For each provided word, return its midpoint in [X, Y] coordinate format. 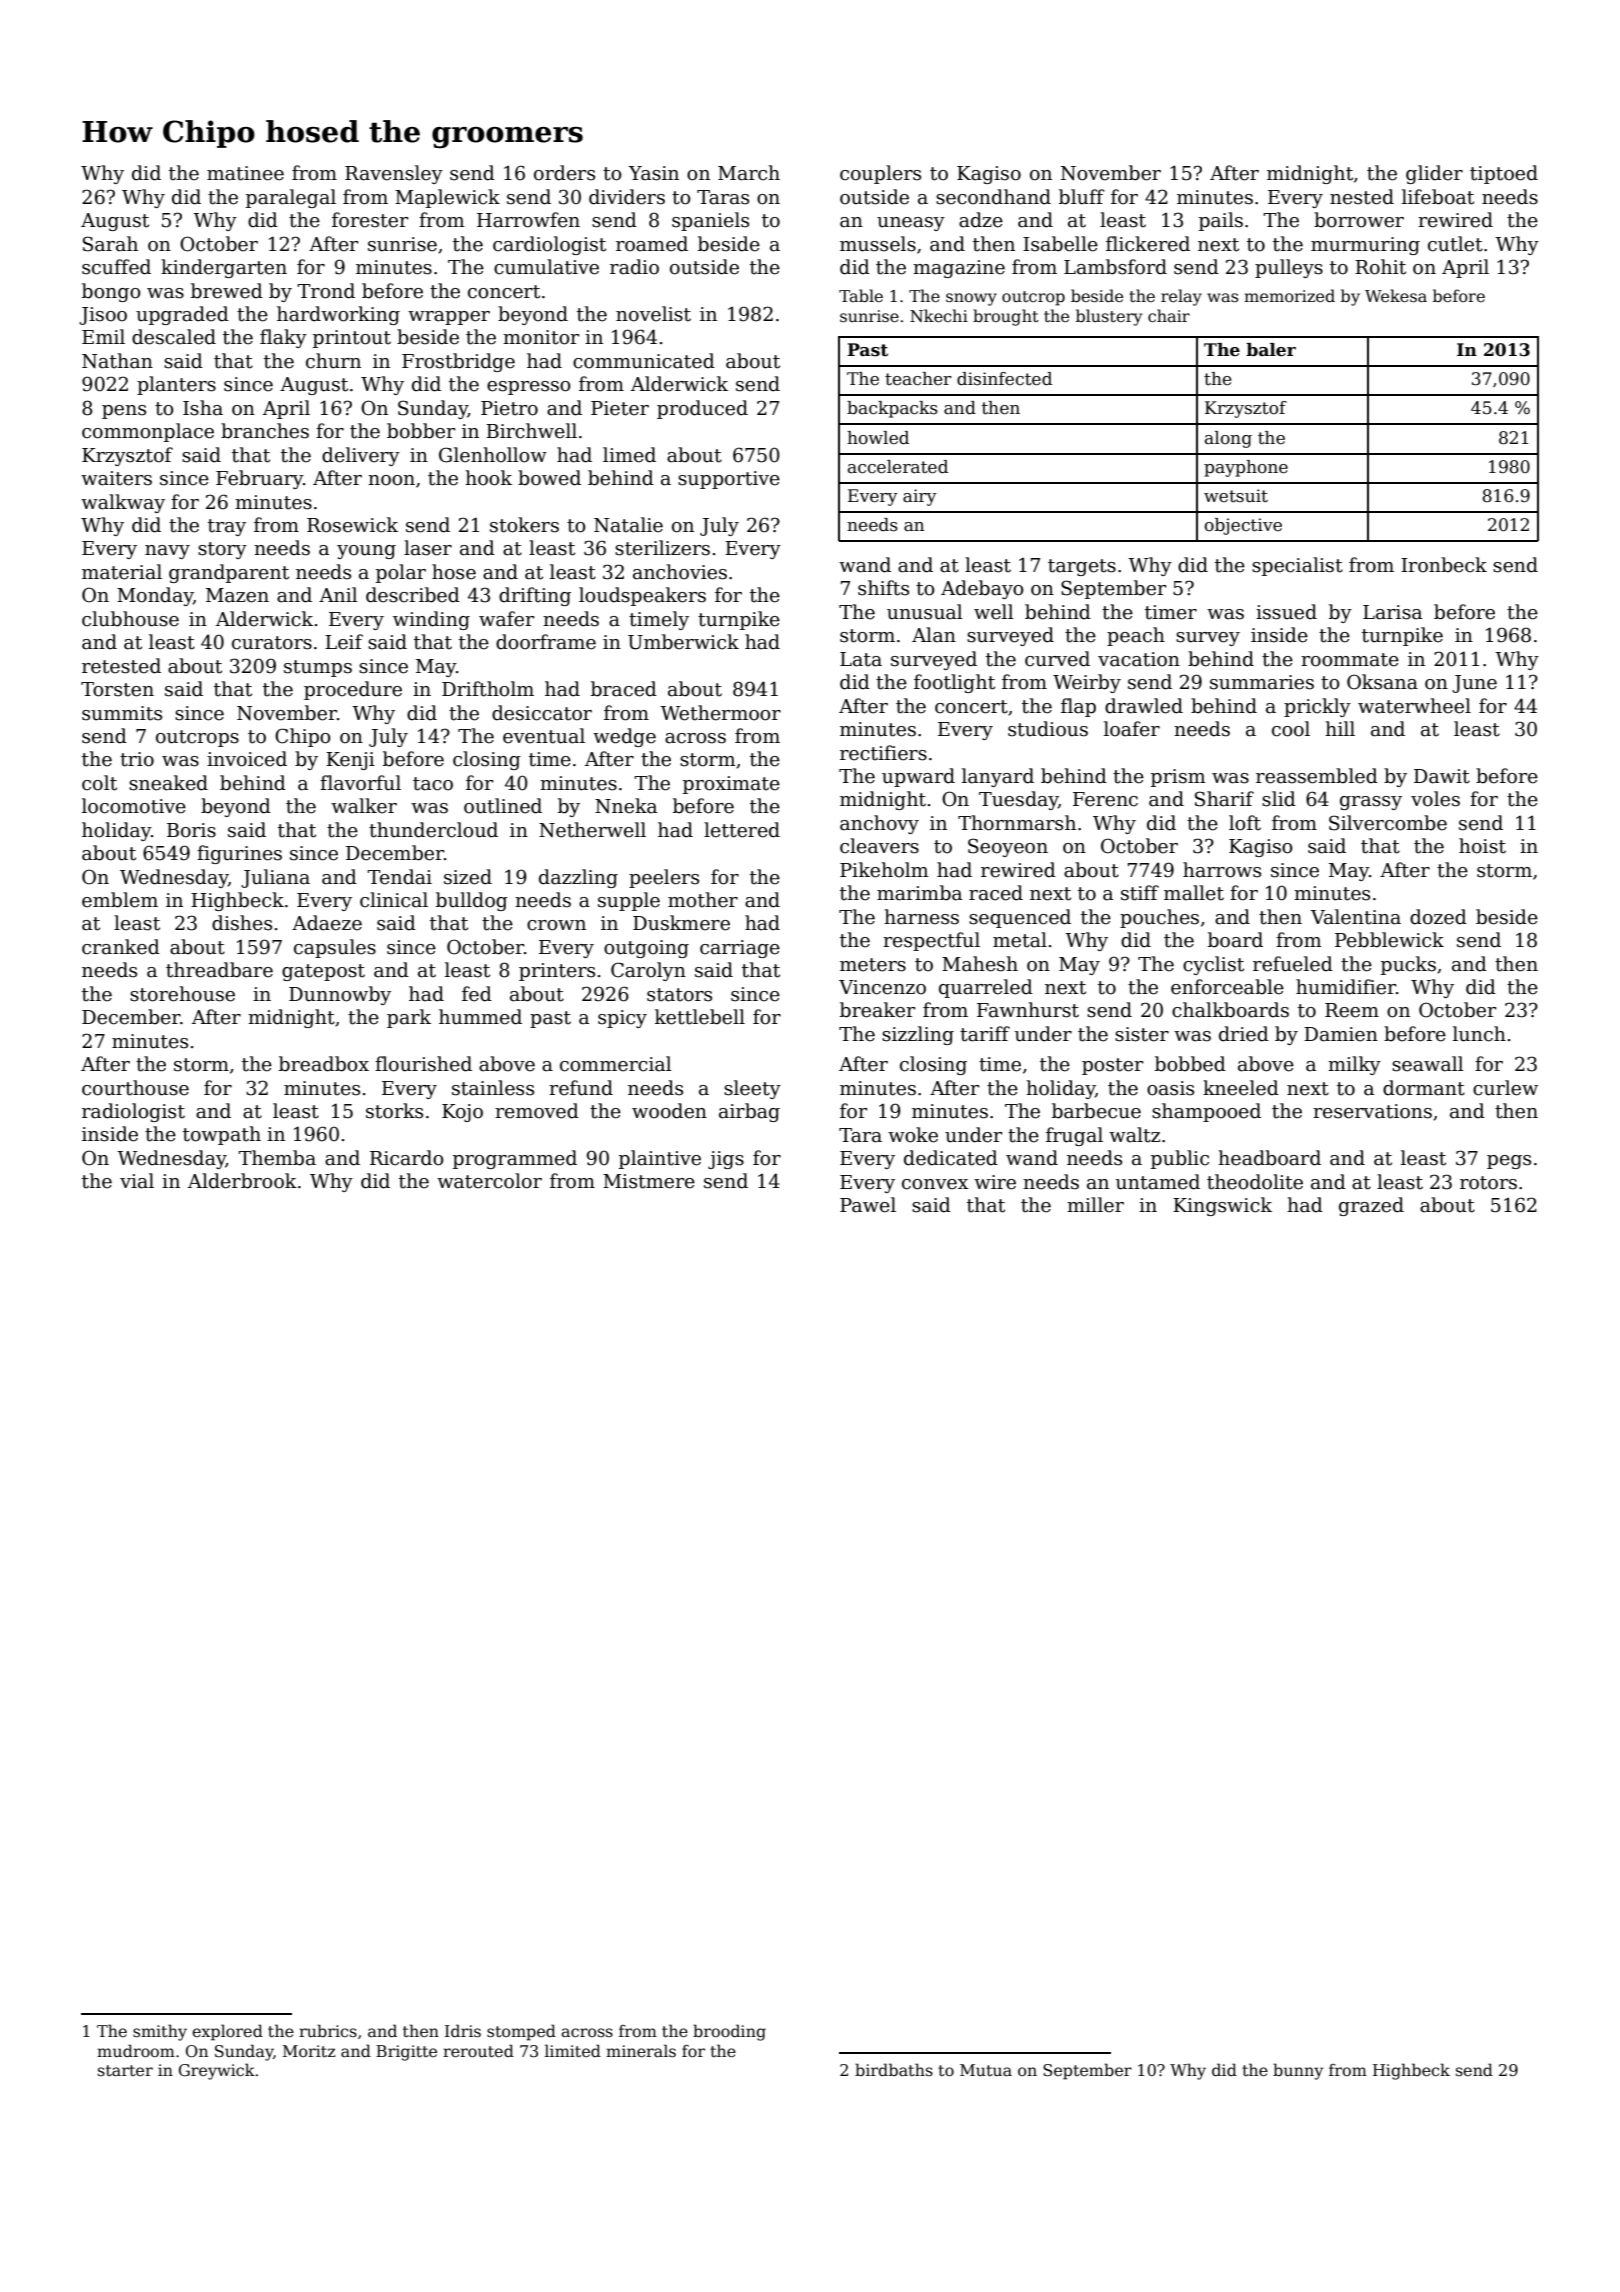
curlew [1505, 1088]
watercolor [489, 1181]
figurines [239, 854]
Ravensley [394, 174]
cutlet [1455, 244]
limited [573, 2050]
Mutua [986, 2070]
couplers [880, 174]
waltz [1134, 1135]
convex [935, 1184]
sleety [752, 1089]
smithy [160, 2032]
